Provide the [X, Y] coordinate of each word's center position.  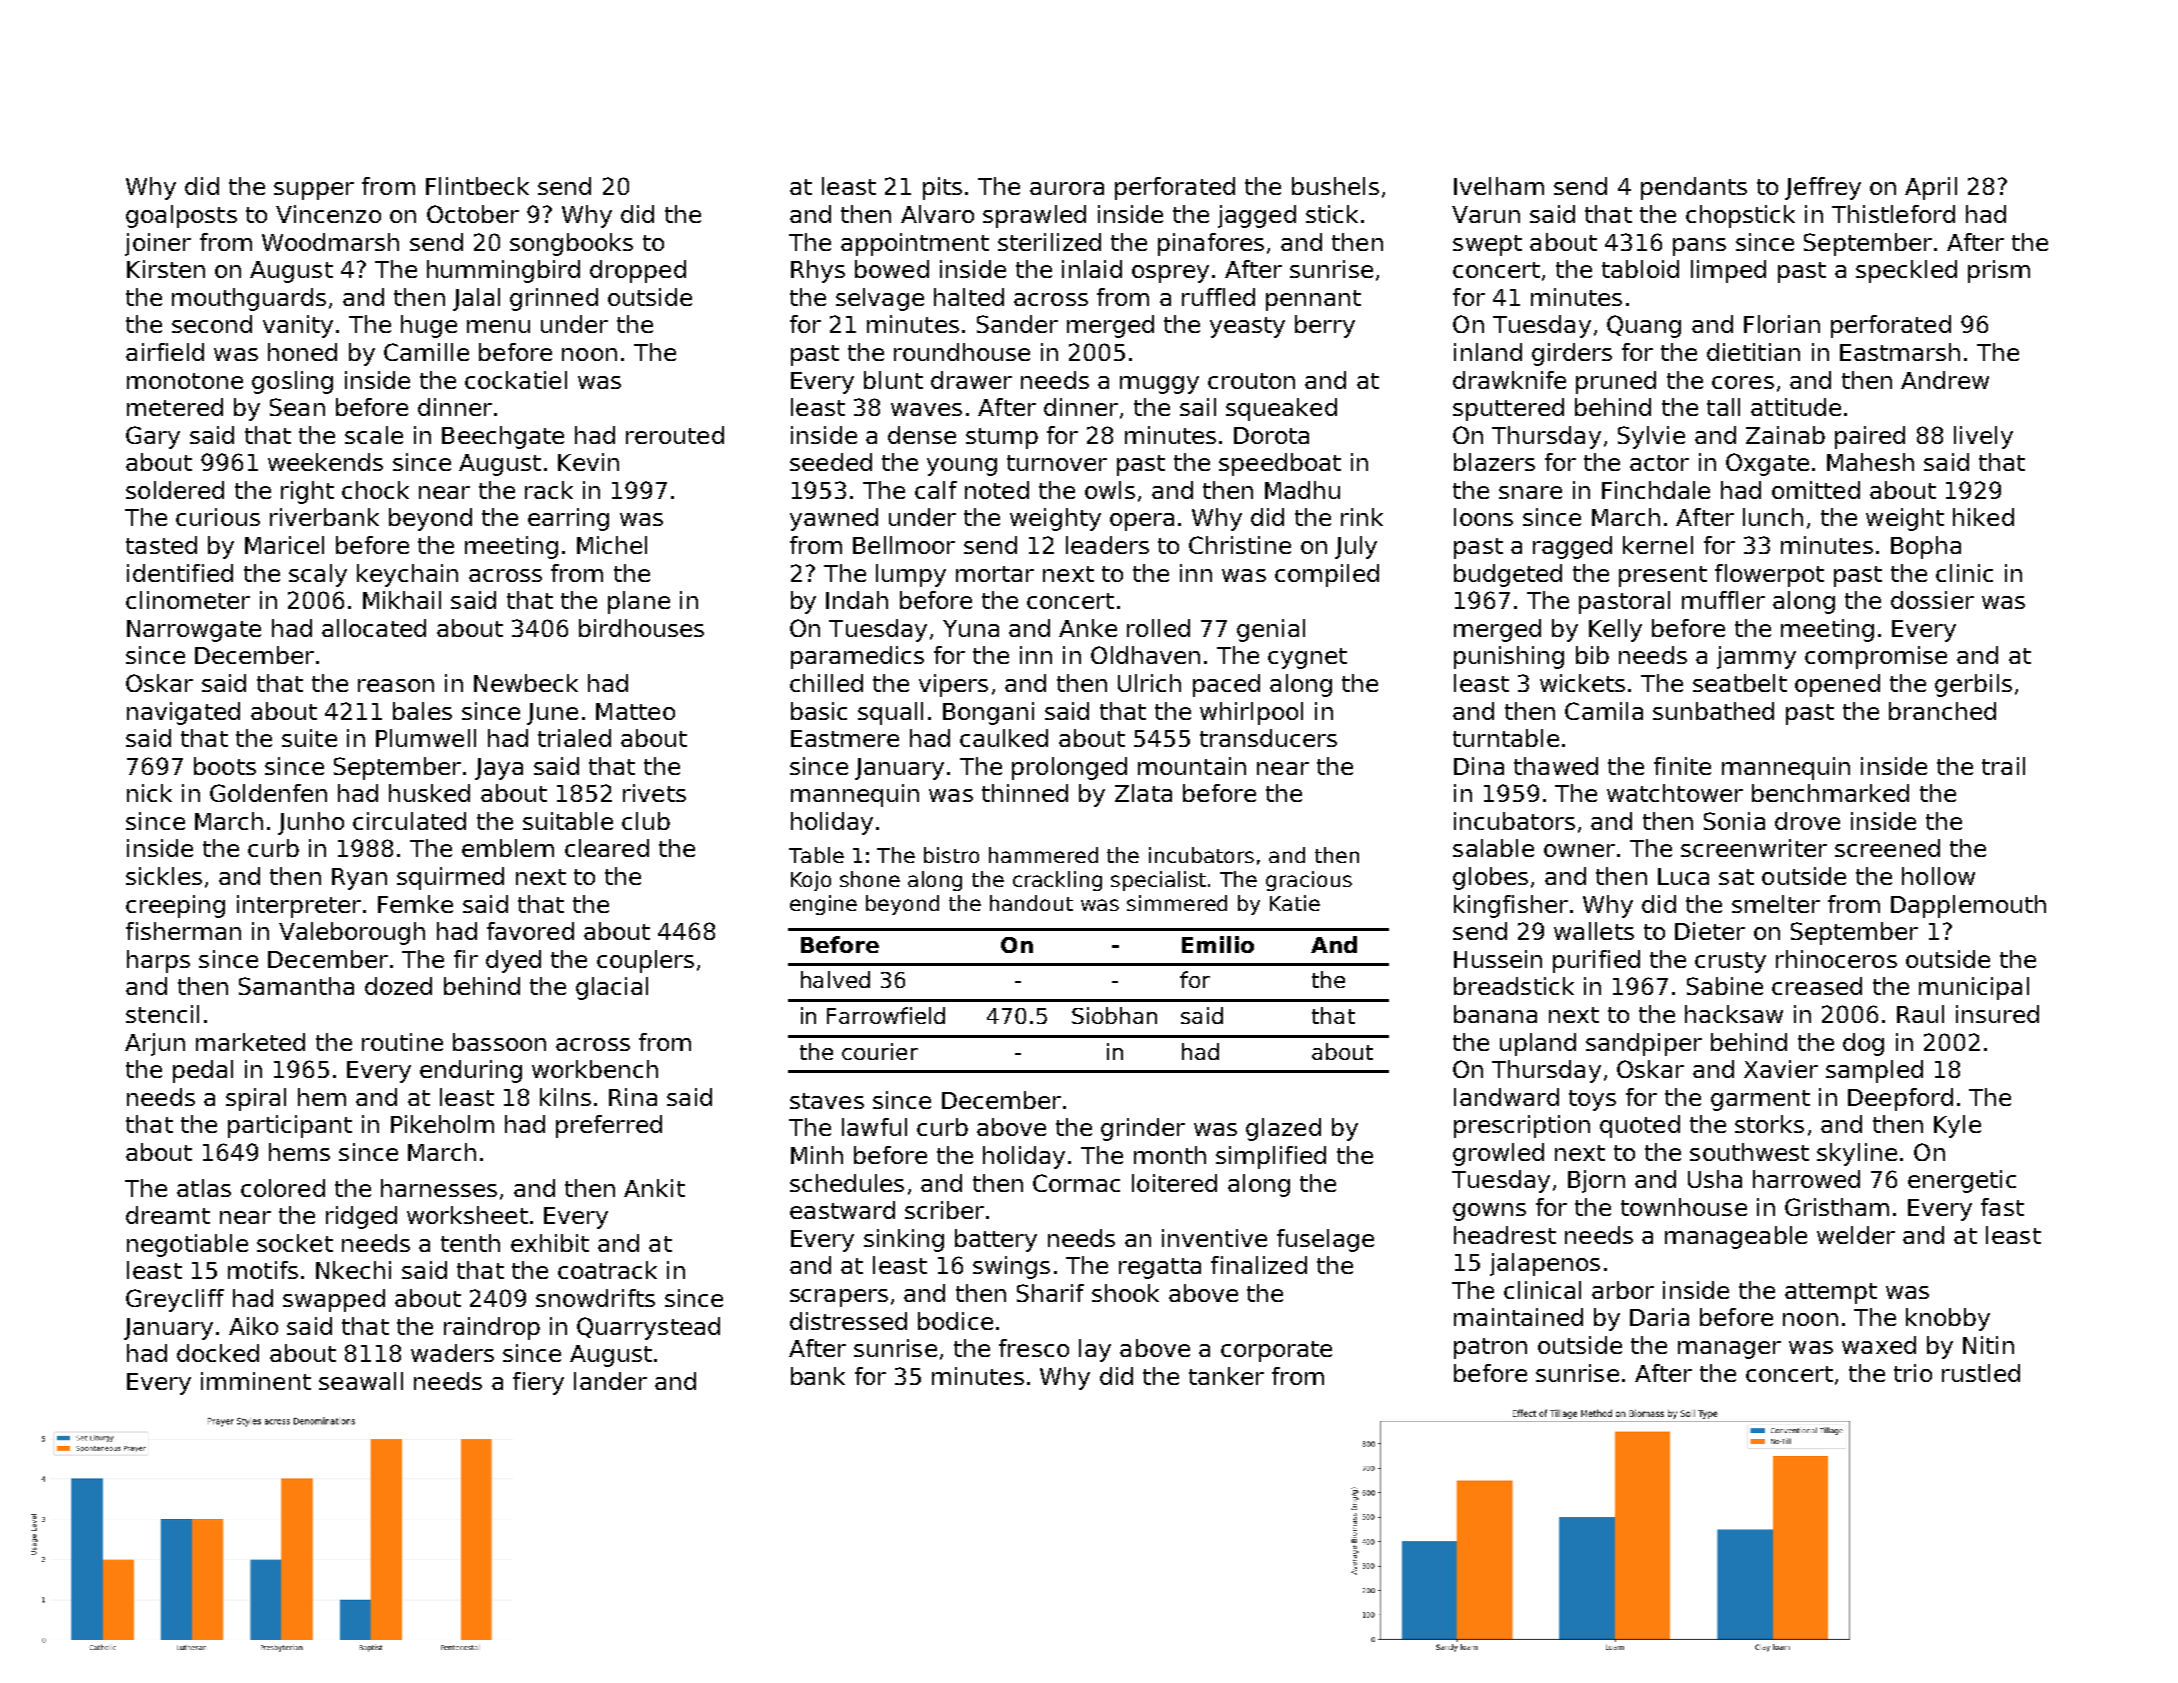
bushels [1335, 186]
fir [466, 959]
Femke [415, 904]
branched [1942, 711]
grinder [1143, 1129]
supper [314, 191]
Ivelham [1499, 186]
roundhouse [962, 352]
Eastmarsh [1900, 352]
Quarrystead [648, 1328]
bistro [951, 855]
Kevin [588, 462]
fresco [1034, 1348]
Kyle [1957, 1126]
